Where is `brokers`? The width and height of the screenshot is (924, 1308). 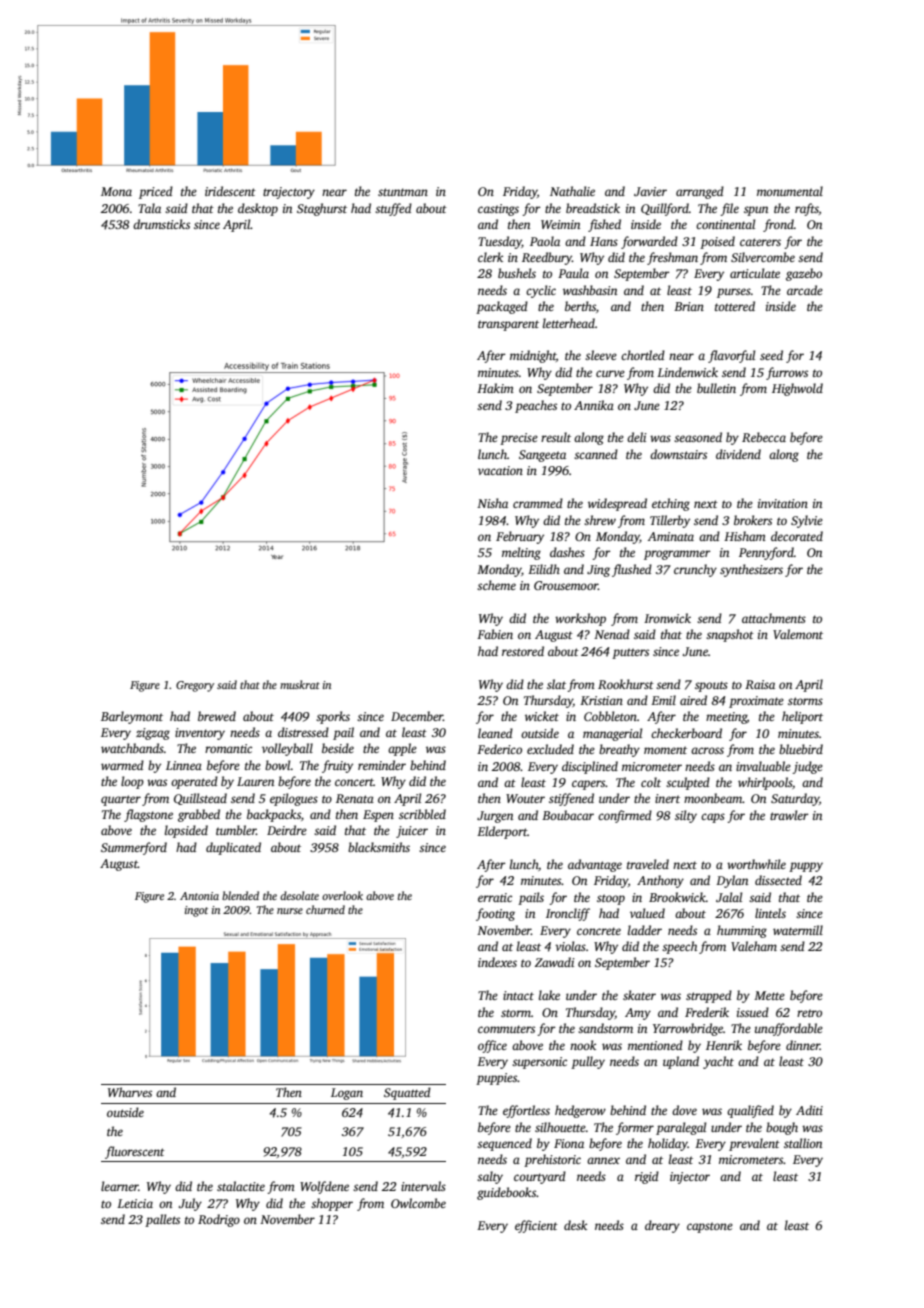
brokers is located at coordinates (753, 520).
